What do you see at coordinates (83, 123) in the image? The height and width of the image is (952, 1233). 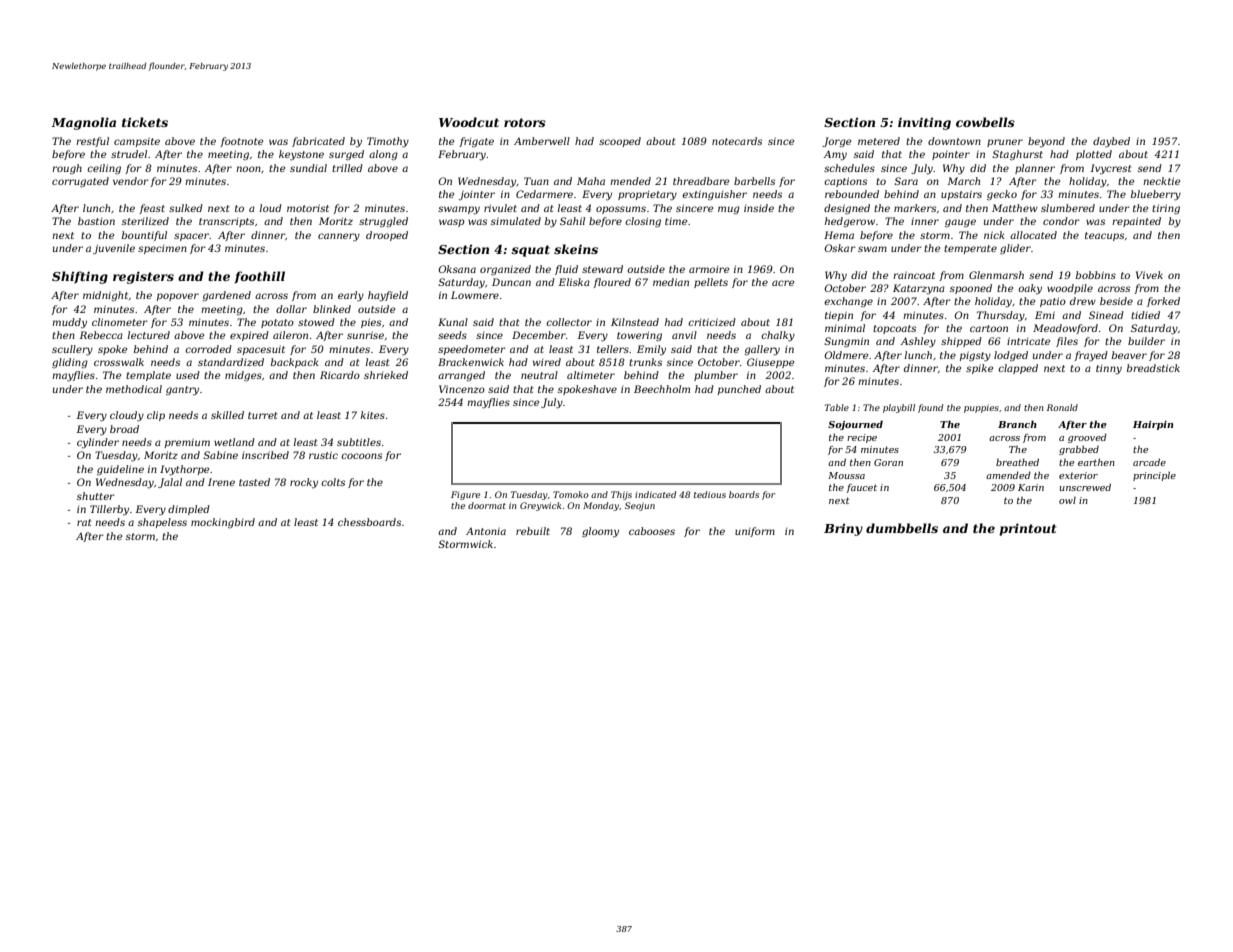 I see `Magnolia` at bounding box center [83, 123].
